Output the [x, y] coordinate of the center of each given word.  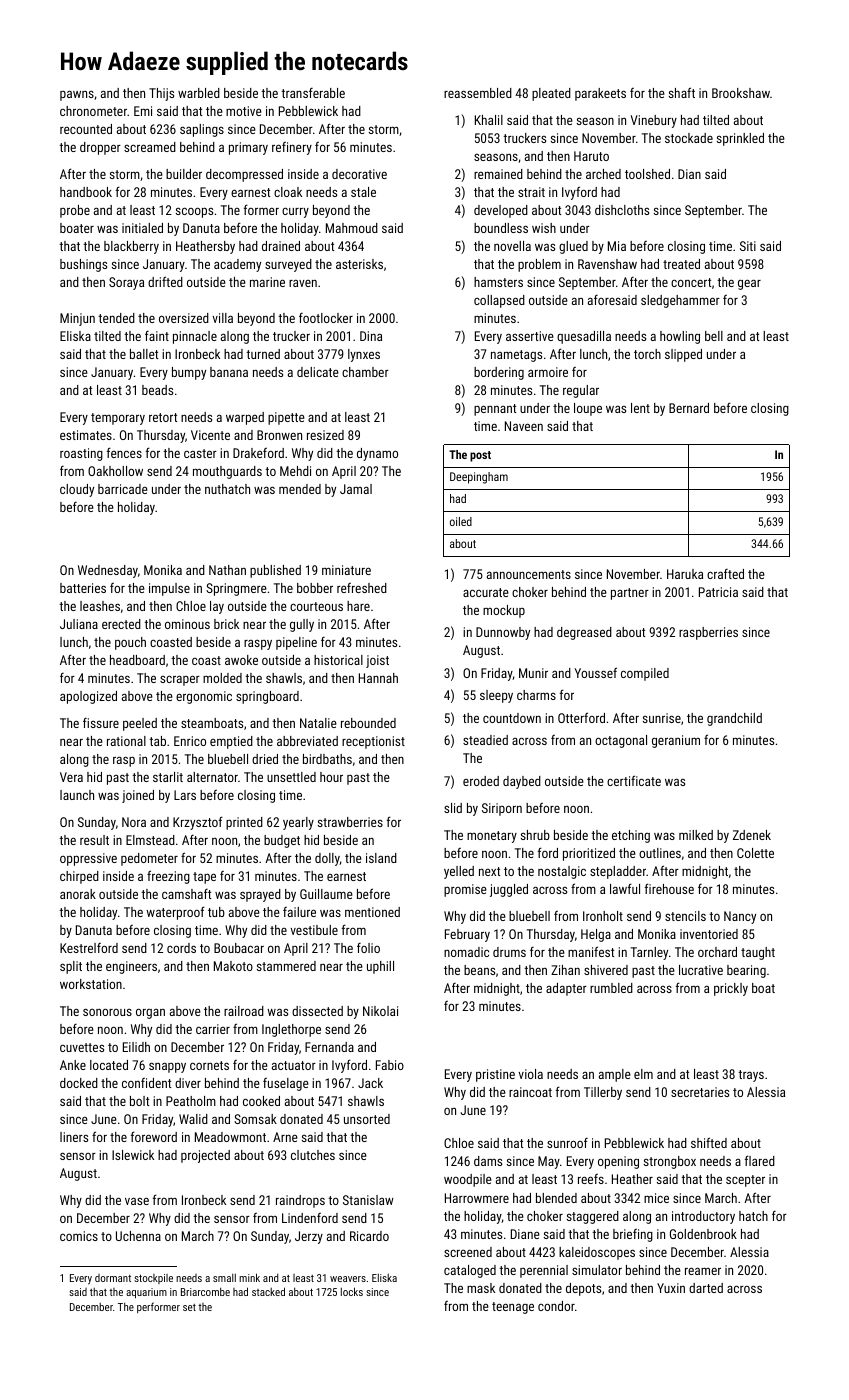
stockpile [153, 1279]
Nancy [740, 917]
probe [75, 211]
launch [77, 795]
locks [352, 1291]
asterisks [359, 264]
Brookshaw [741, 93]
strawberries [350, 822]
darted [706, 1288]
